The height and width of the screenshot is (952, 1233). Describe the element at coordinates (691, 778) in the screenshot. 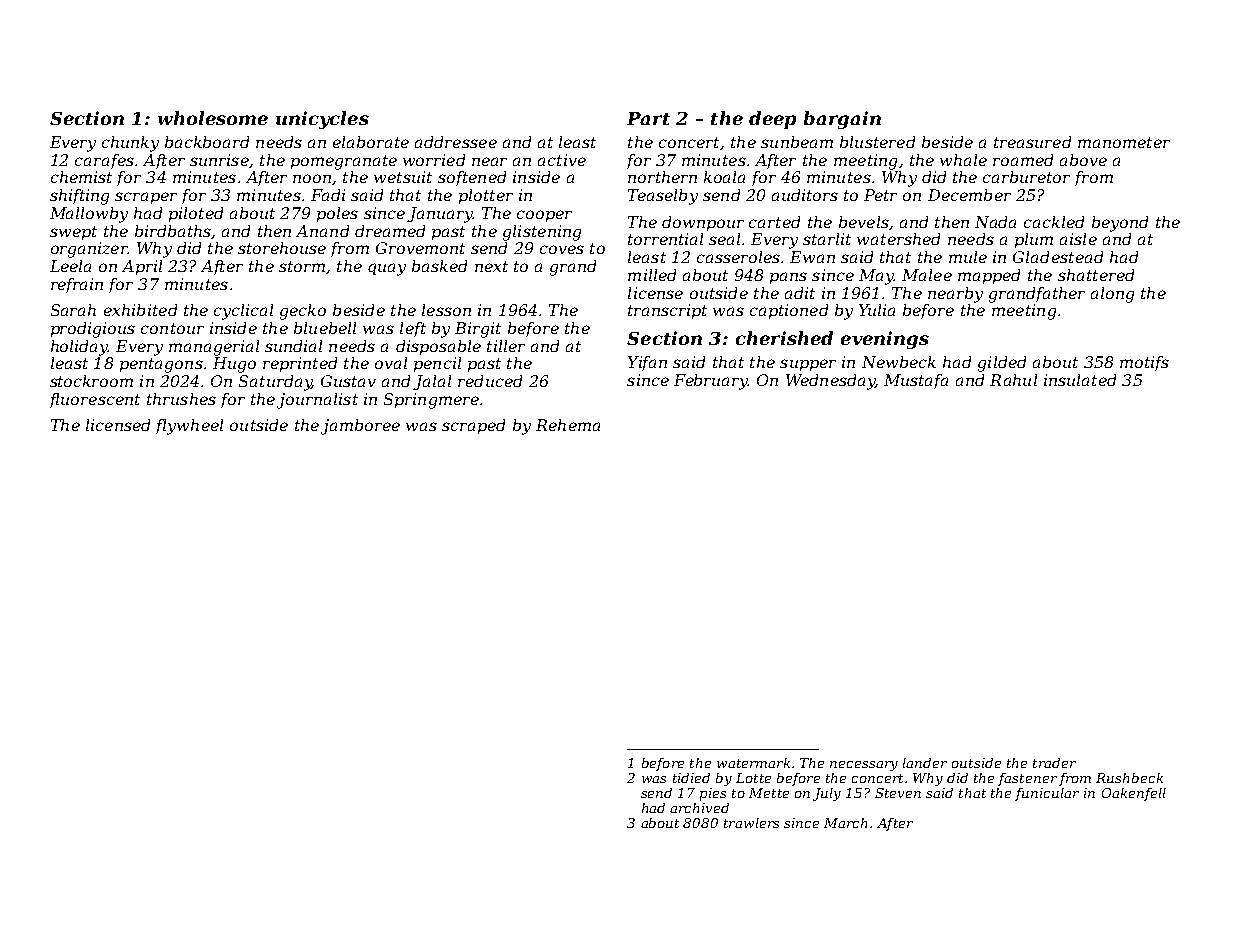

I see `tidied` at that location.
